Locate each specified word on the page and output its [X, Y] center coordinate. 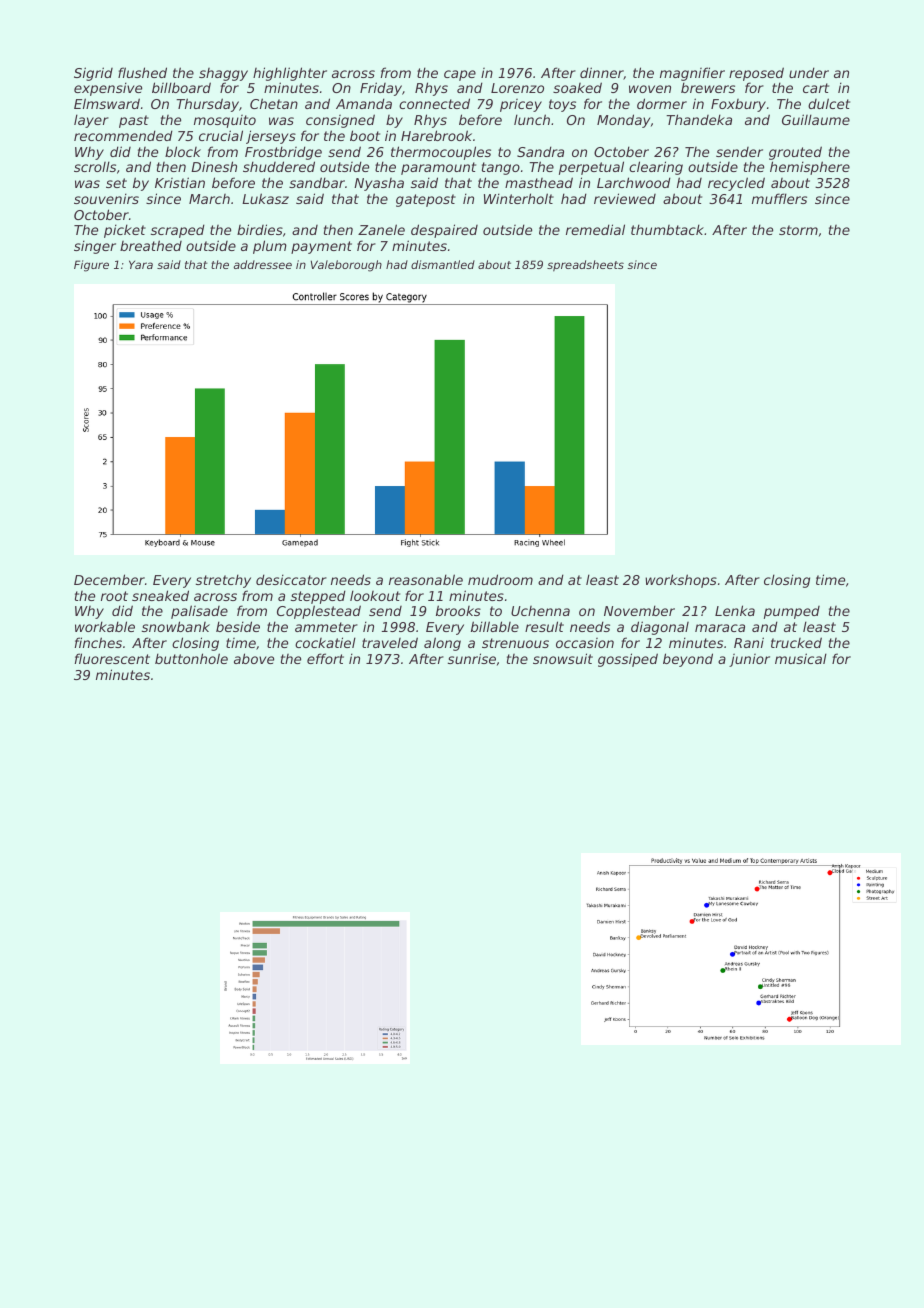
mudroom [500, 579]
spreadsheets [585, 266]
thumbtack [667, 229]
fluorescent [112, 658]
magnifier [692, 74]
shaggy [223, 74]
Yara [141, 264]
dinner [602, 73]
